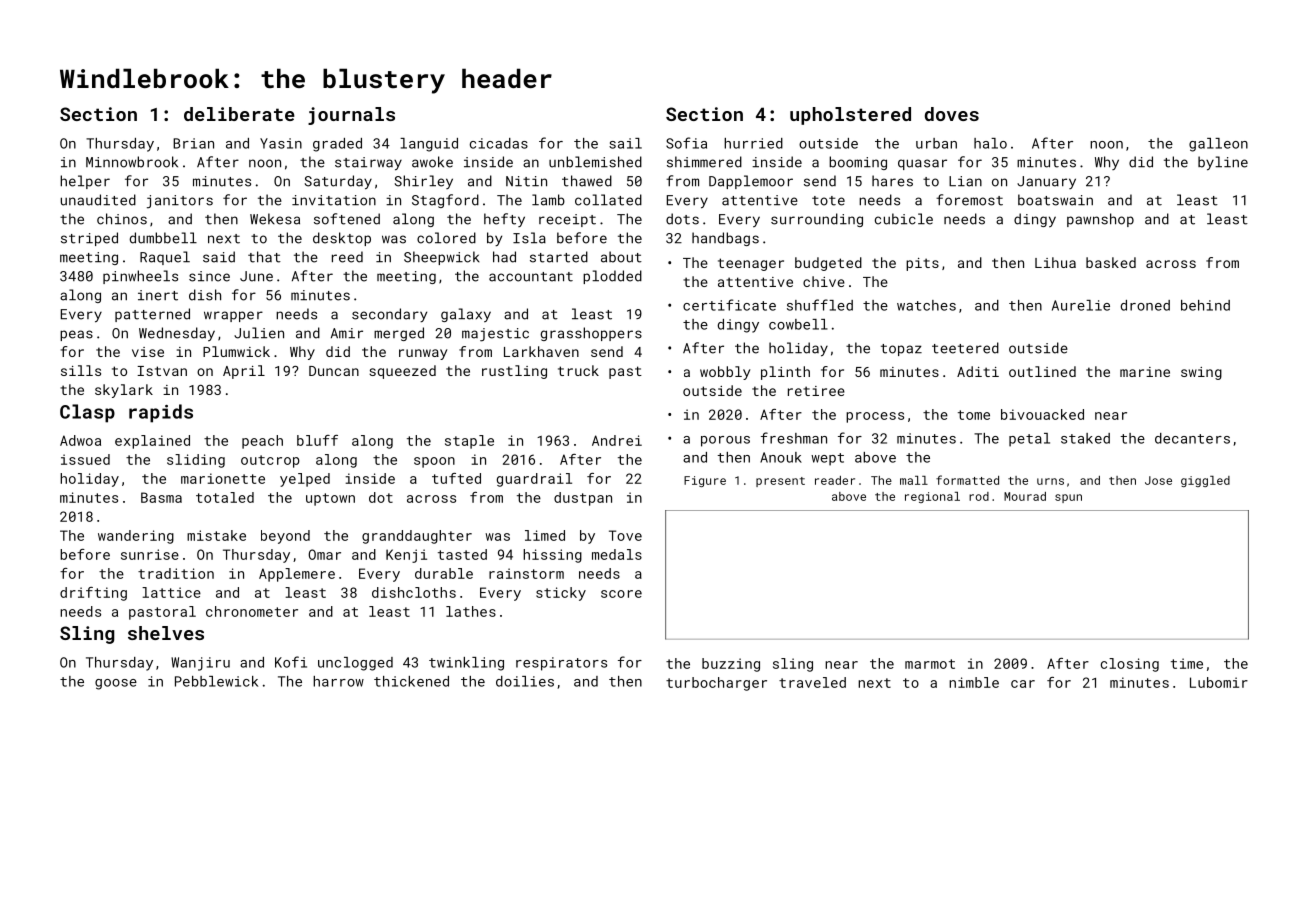 This screenshot has width=1308, height=924. I want to click on regional, so click(932, 497).
